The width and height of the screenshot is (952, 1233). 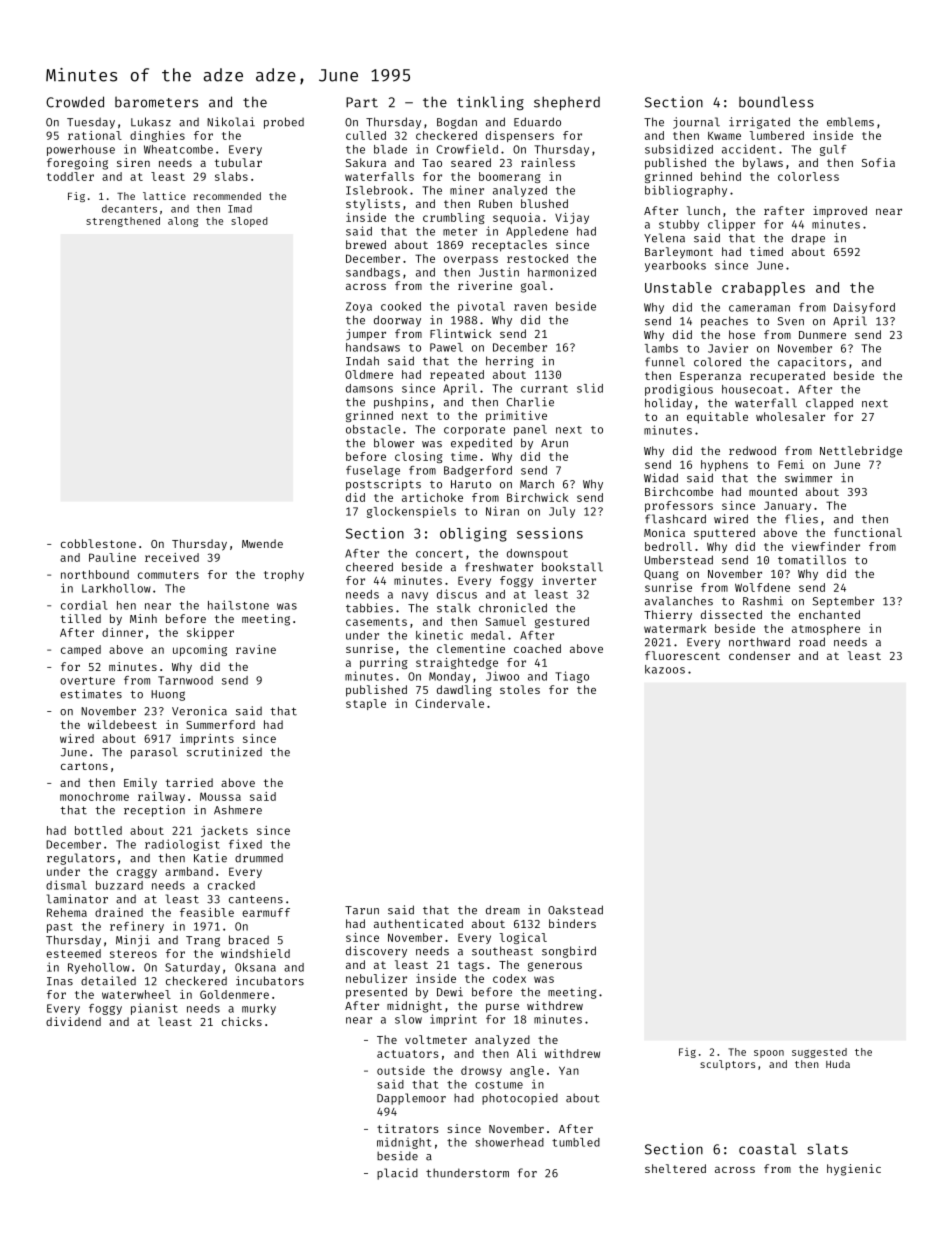 What do you see at coordinates (129, 209) in the screenshot?
I see `decanters` at bounding box center [129, 209].
